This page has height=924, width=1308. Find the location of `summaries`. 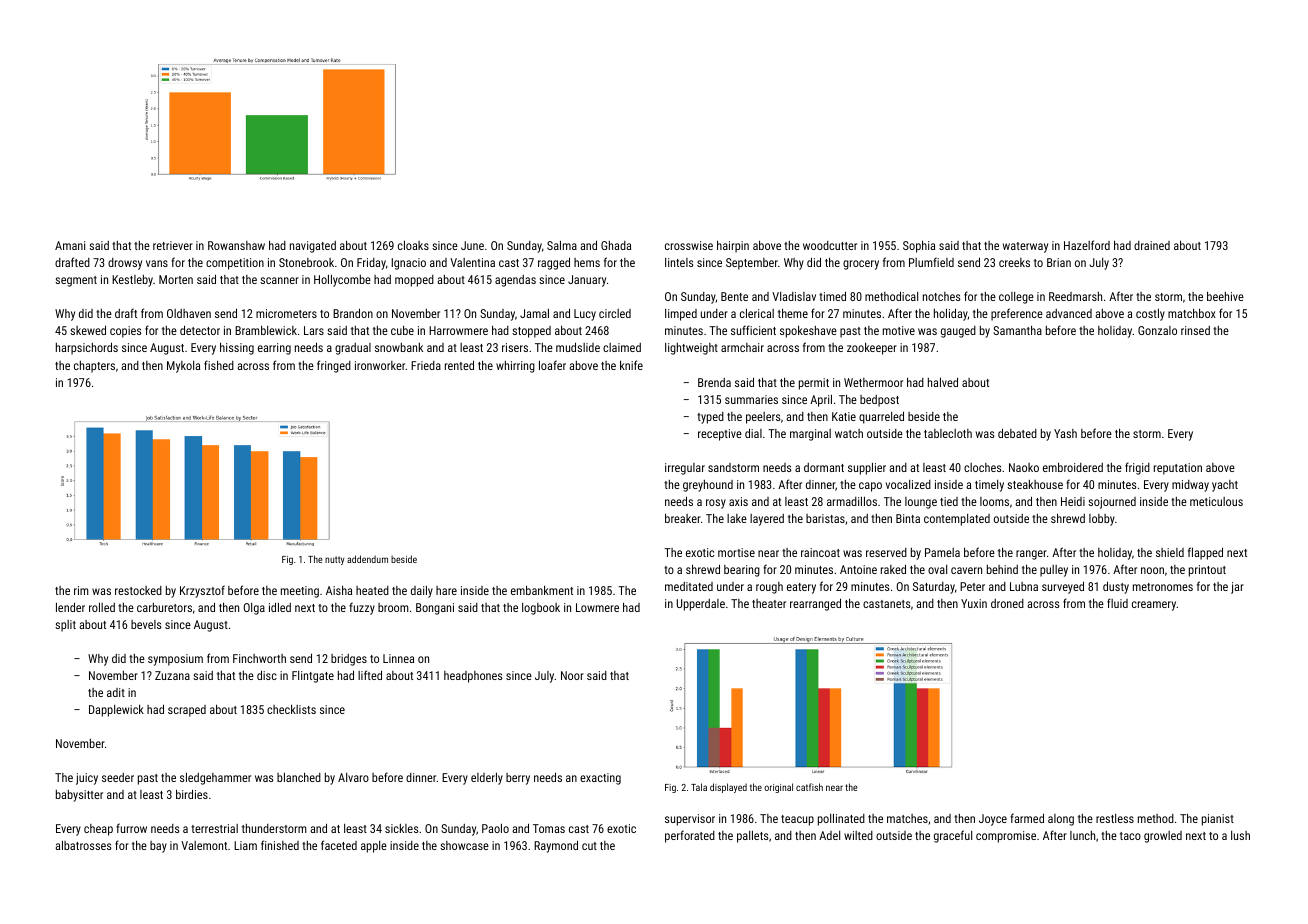

summaries is located at coordinates (751, 399).
